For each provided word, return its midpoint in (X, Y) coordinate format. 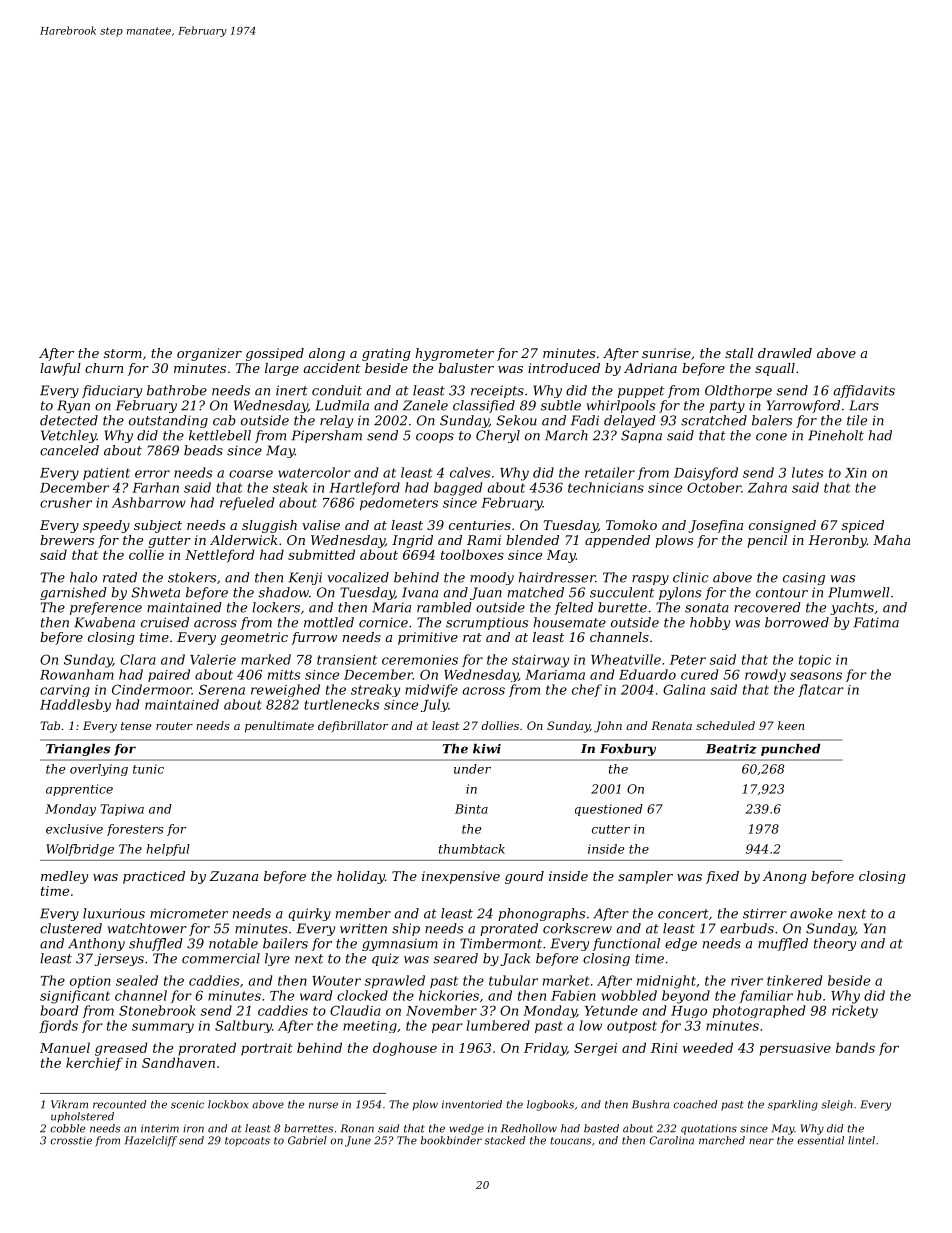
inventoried (472, 1104)
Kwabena (104, 622)
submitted (321, 554)
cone (771, 437)
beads (203, 450)
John (608, 727)
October (714, 487)
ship (406, 929)
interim (160, 1128)
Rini (664, 1048)
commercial (221, 958)
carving (65, 691)
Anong (785, 877)
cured (699, 674)
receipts (497, 391)
